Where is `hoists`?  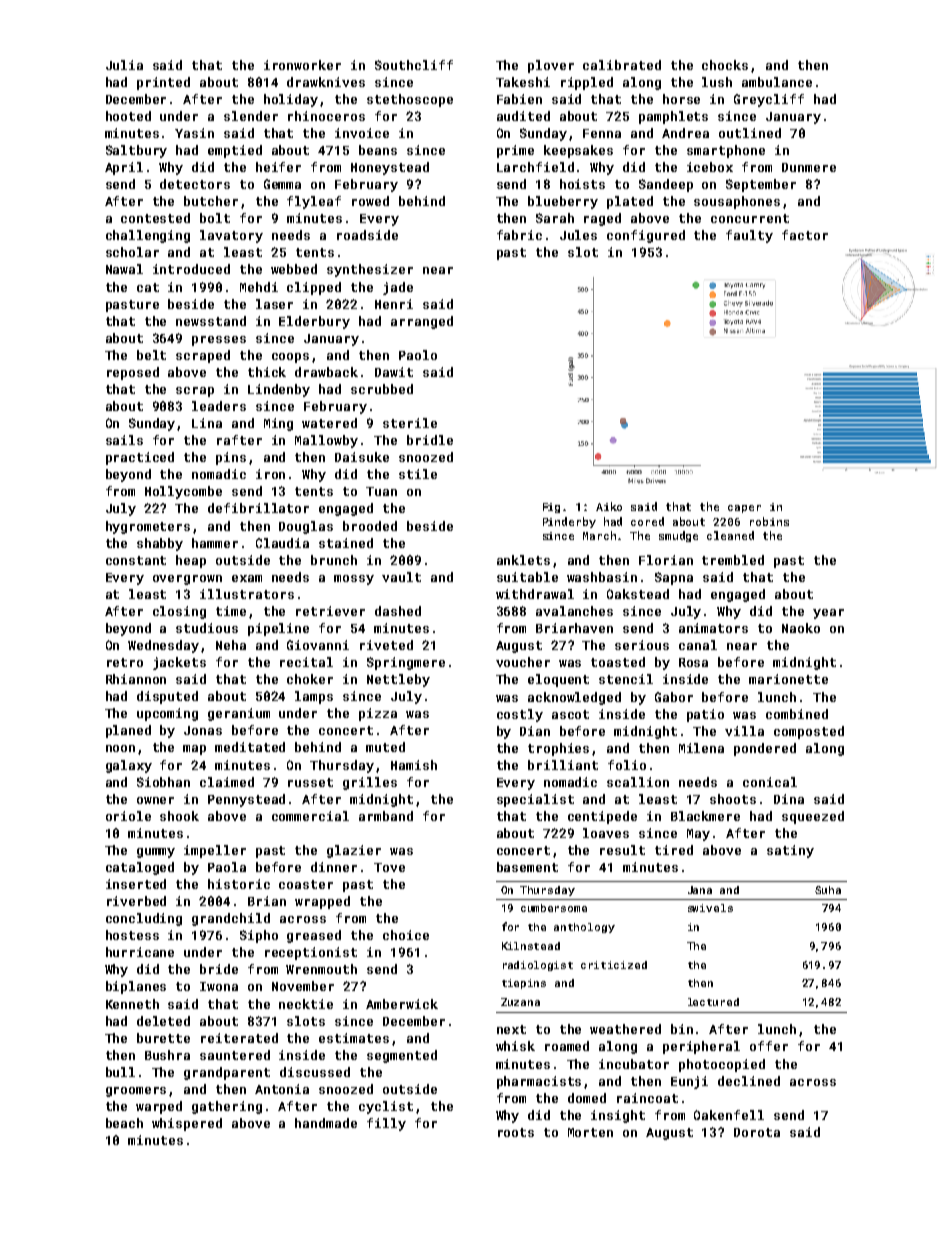 hoists is located at coordinates (582, 184).
